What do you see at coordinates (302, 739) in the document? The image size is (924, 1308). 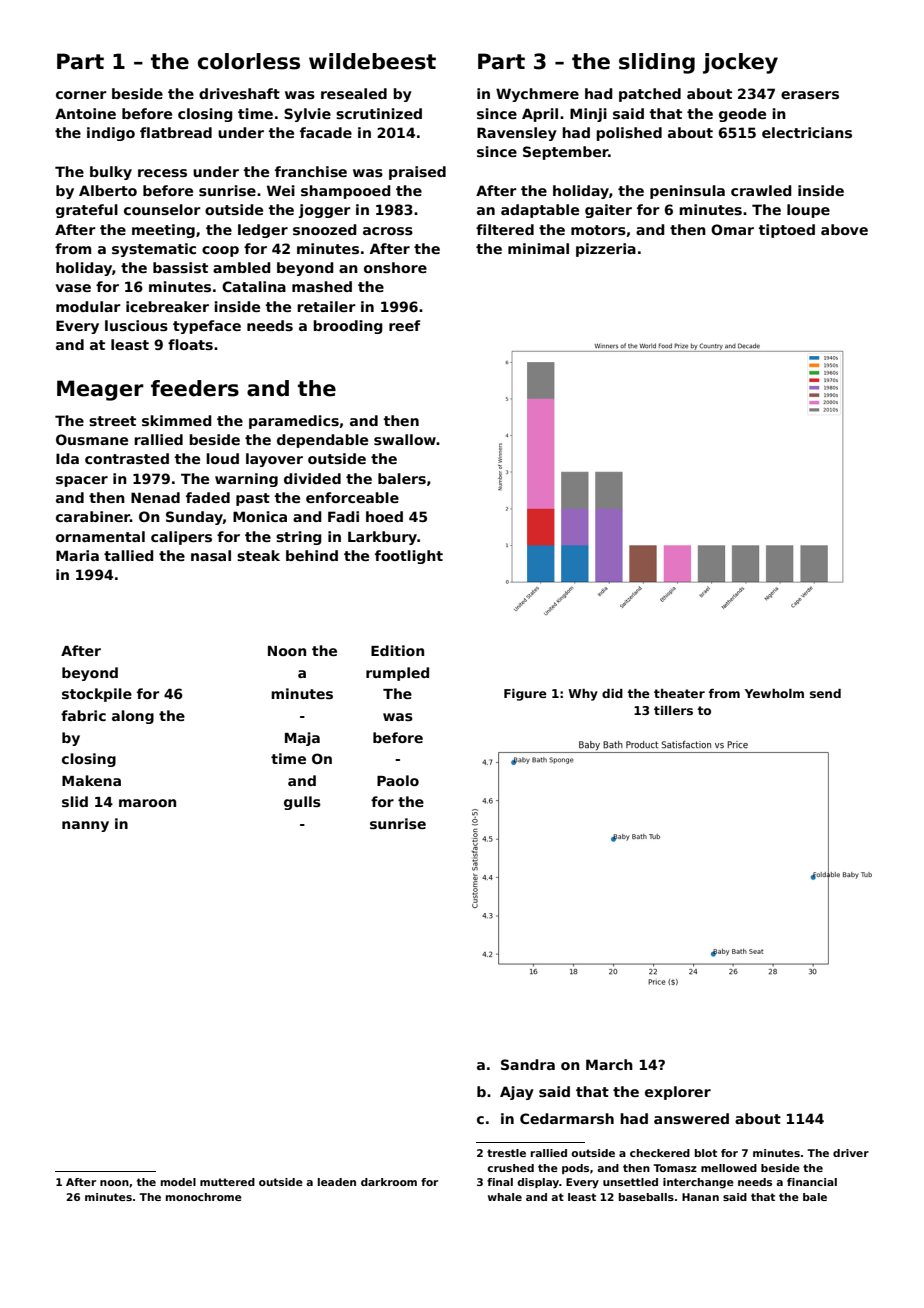 I see `Maja` at bounding box center [302, 739].
